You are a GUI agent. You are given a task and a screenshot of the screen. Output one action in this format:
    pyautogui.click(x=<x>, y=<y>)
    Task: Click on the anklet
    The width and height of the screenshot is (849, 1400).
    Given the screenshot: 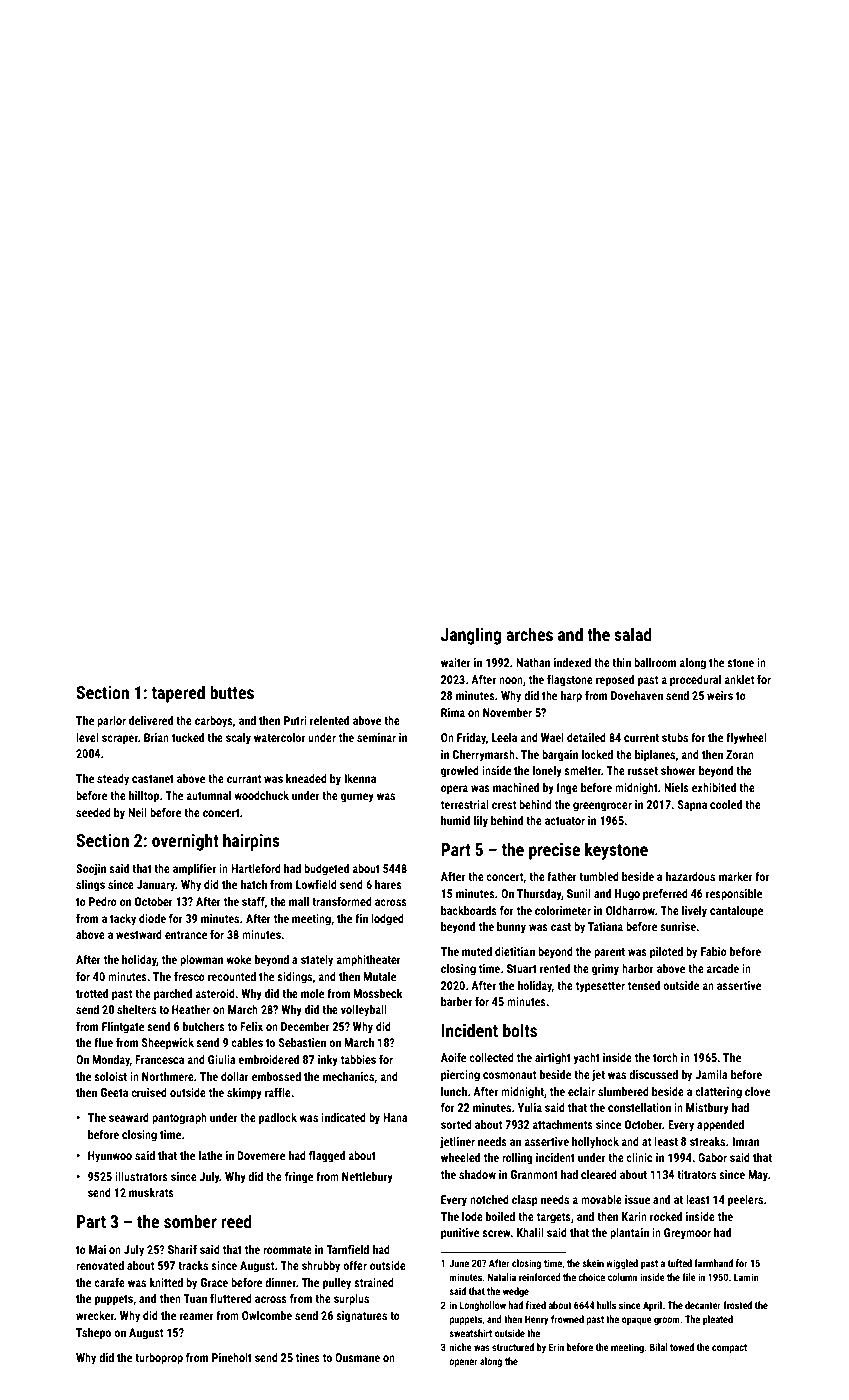 What is the action you would take?
    pyautogui.click(x=739, y=679)
